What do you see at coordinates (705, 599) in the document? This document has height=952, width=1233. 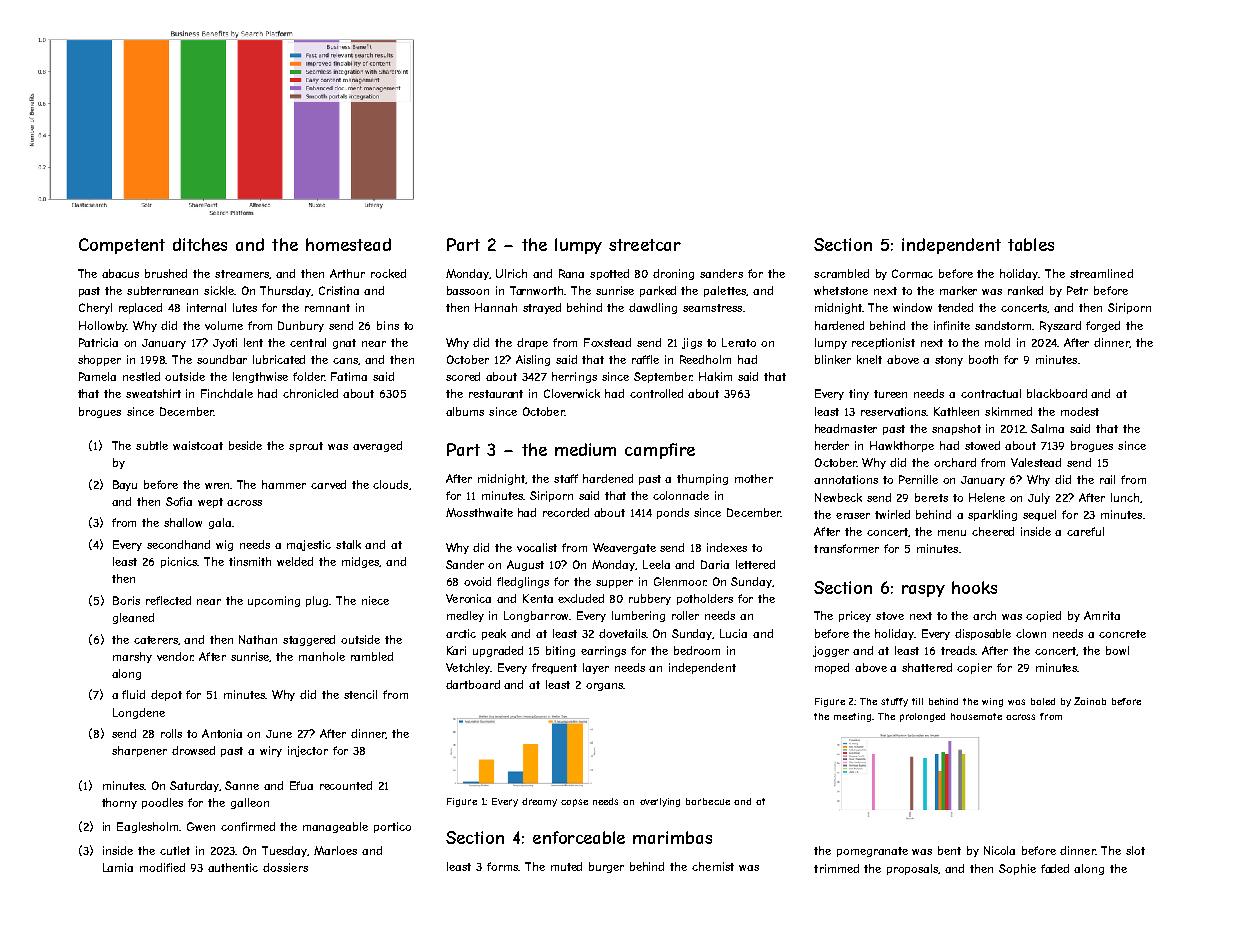 I see `potholders` at bounding box center [705, 599].
